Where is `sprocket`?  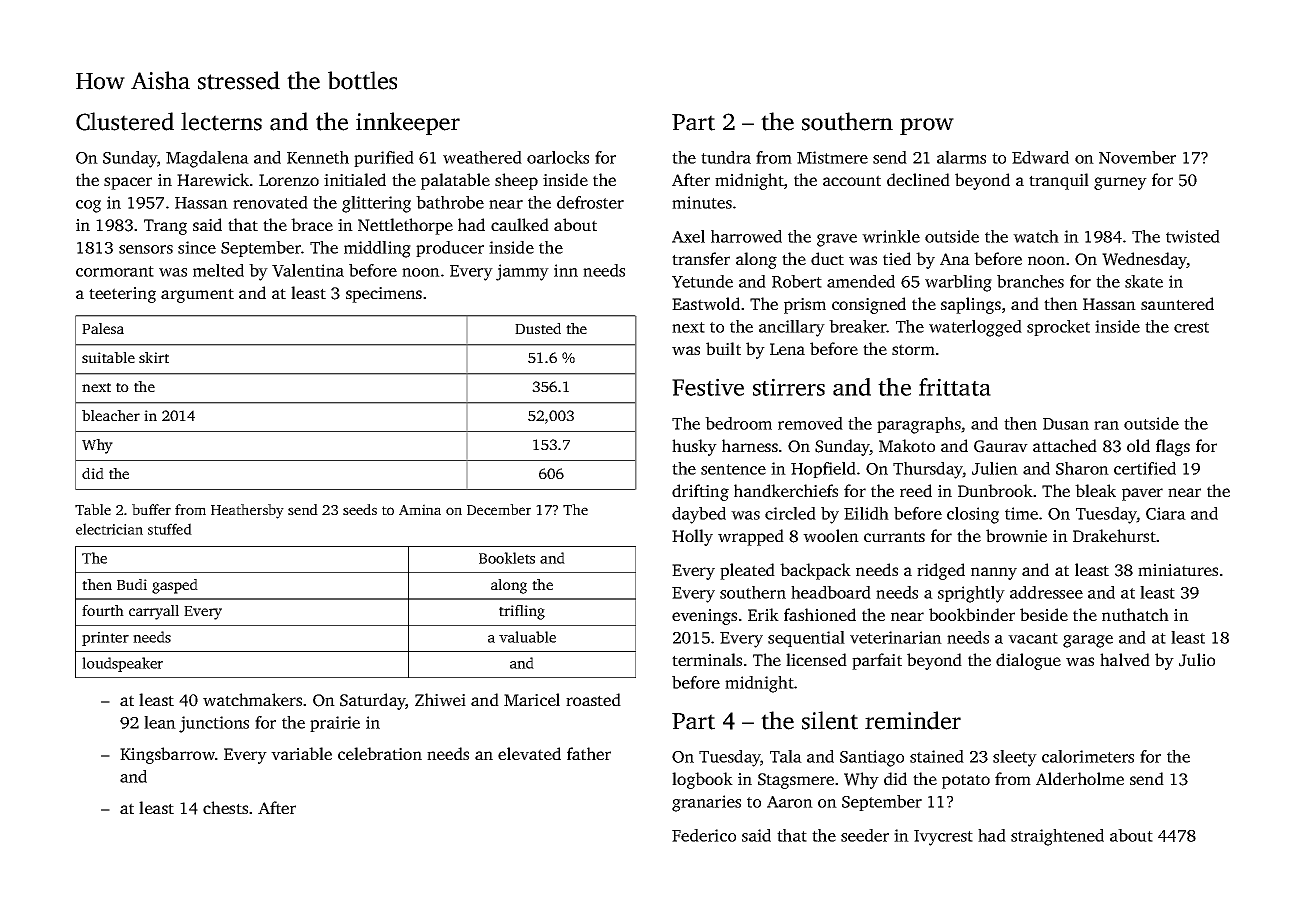
sprocket is located at coordinates (1058, 328).
